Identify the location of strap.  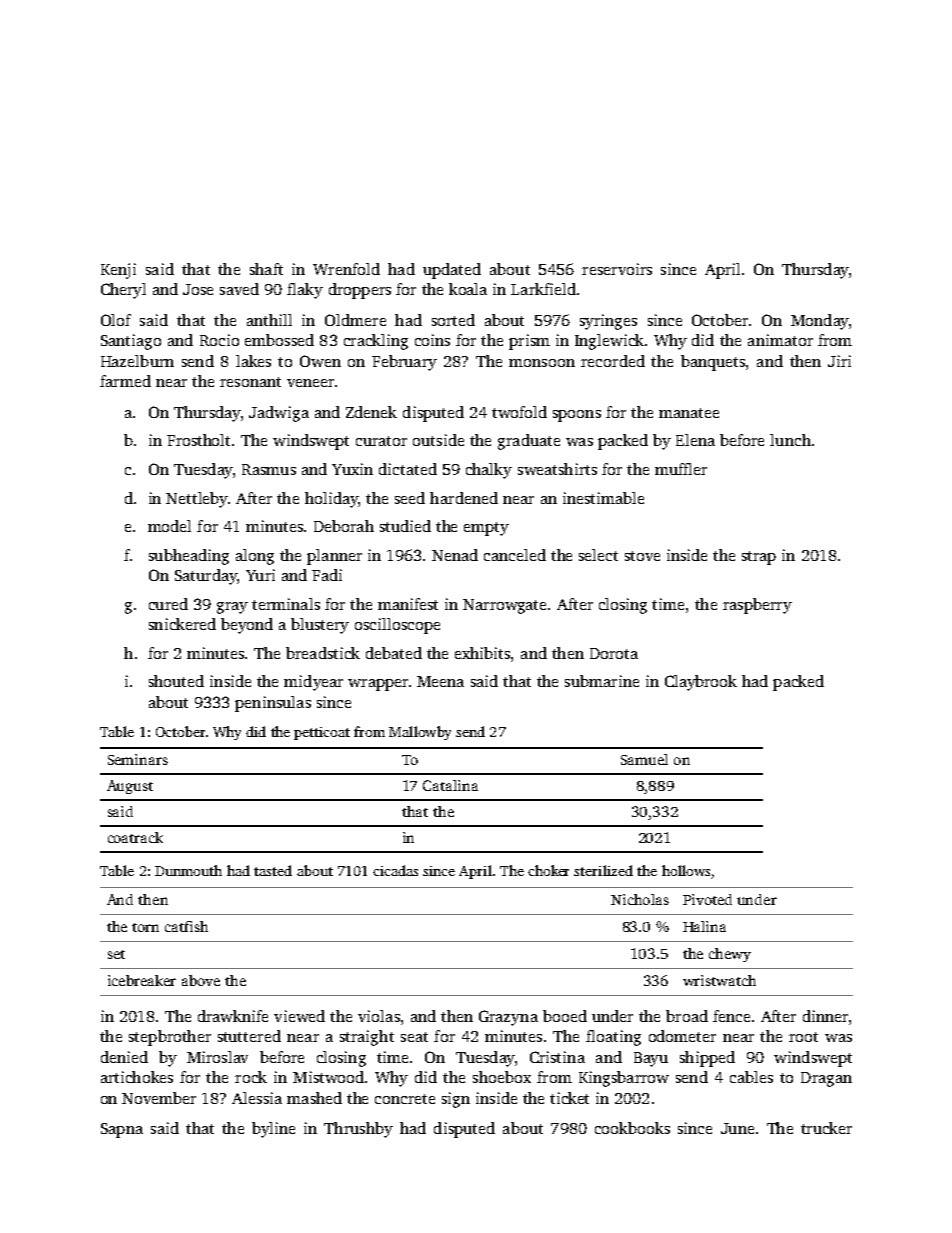
(759, 558).
